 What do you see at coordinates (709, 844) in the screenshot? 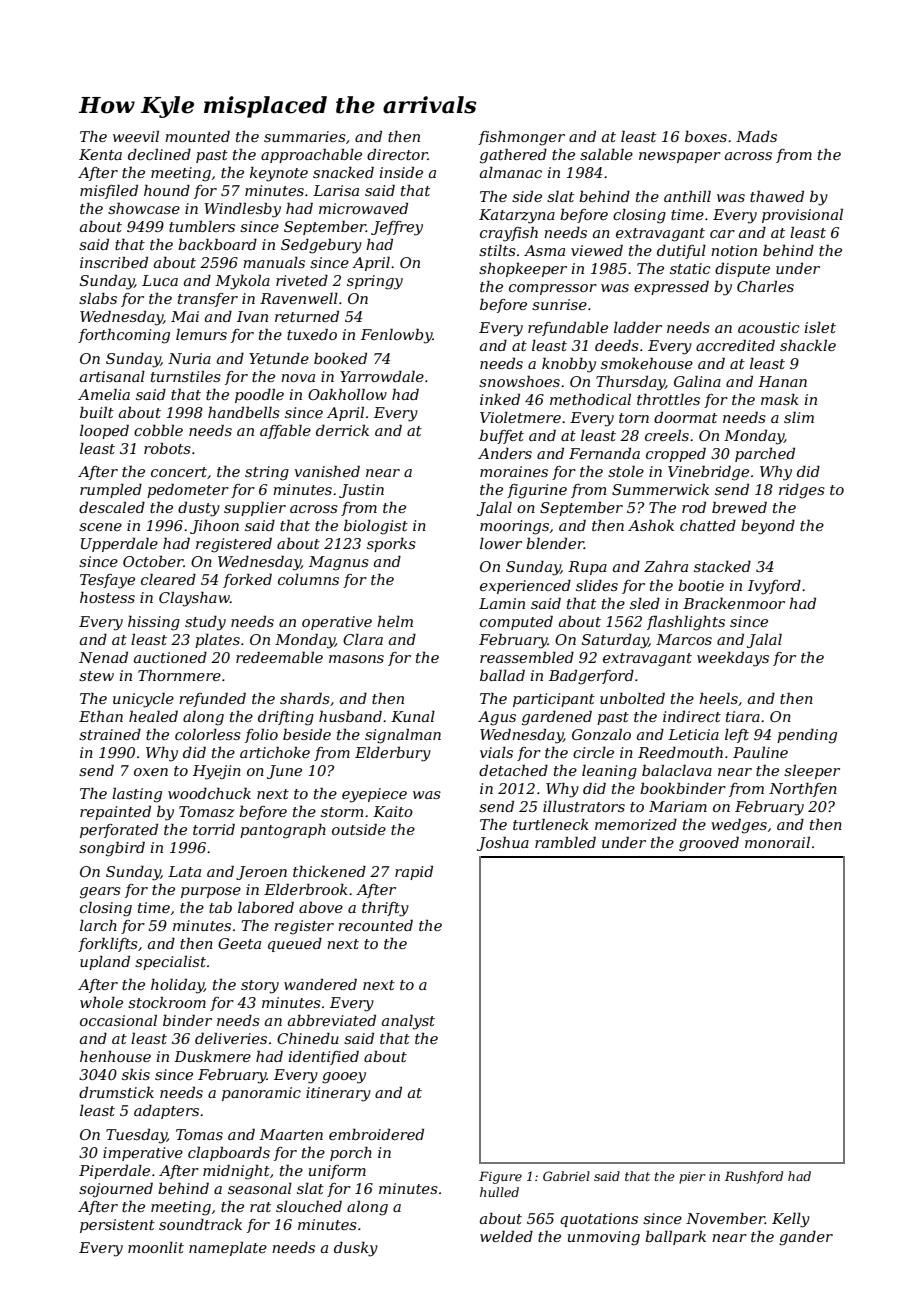
I see `grooved` at bounding box center [709, 844].
